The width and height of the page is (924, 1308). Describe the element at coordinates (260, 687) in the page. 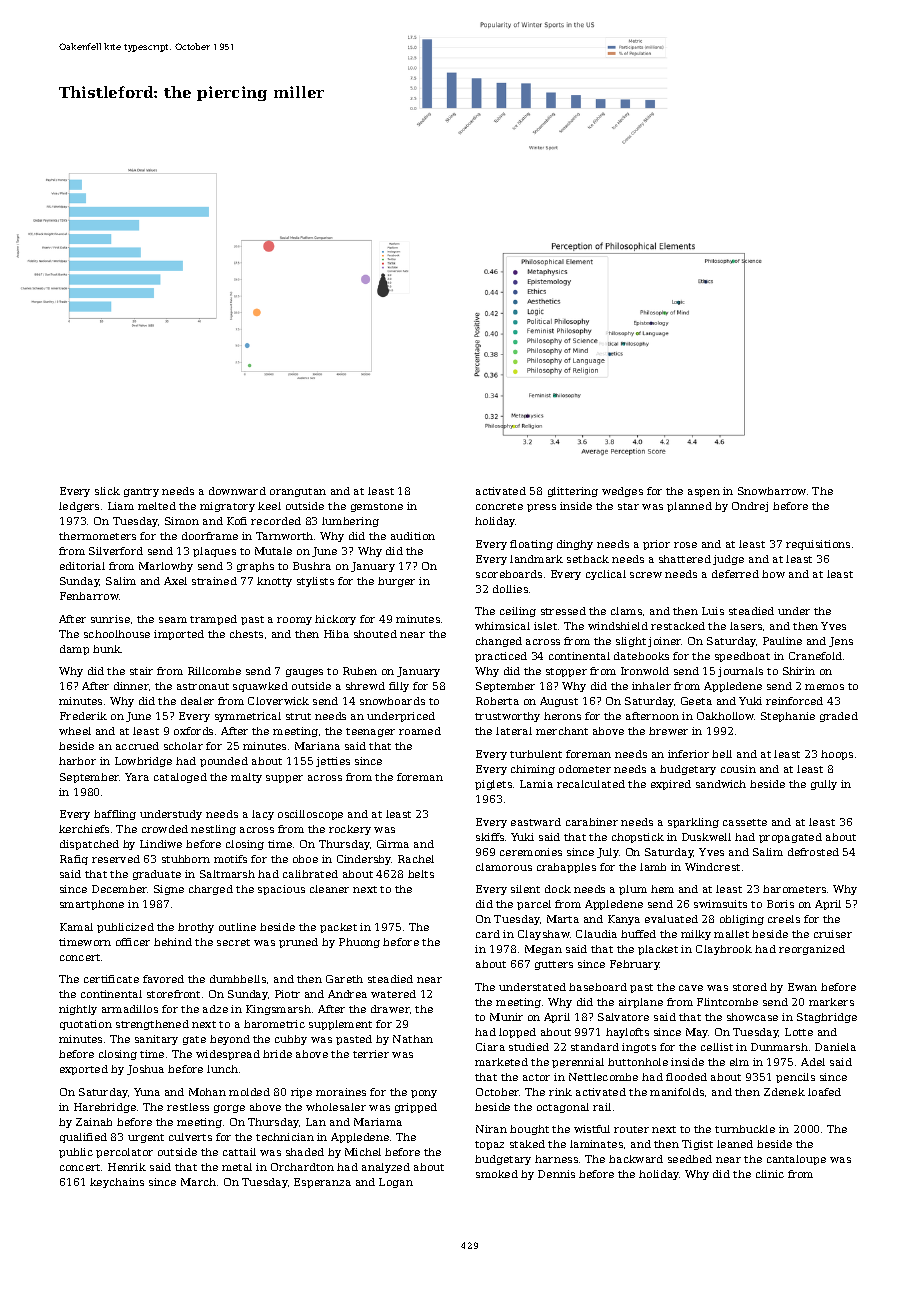

I see `squawked` at that location.
